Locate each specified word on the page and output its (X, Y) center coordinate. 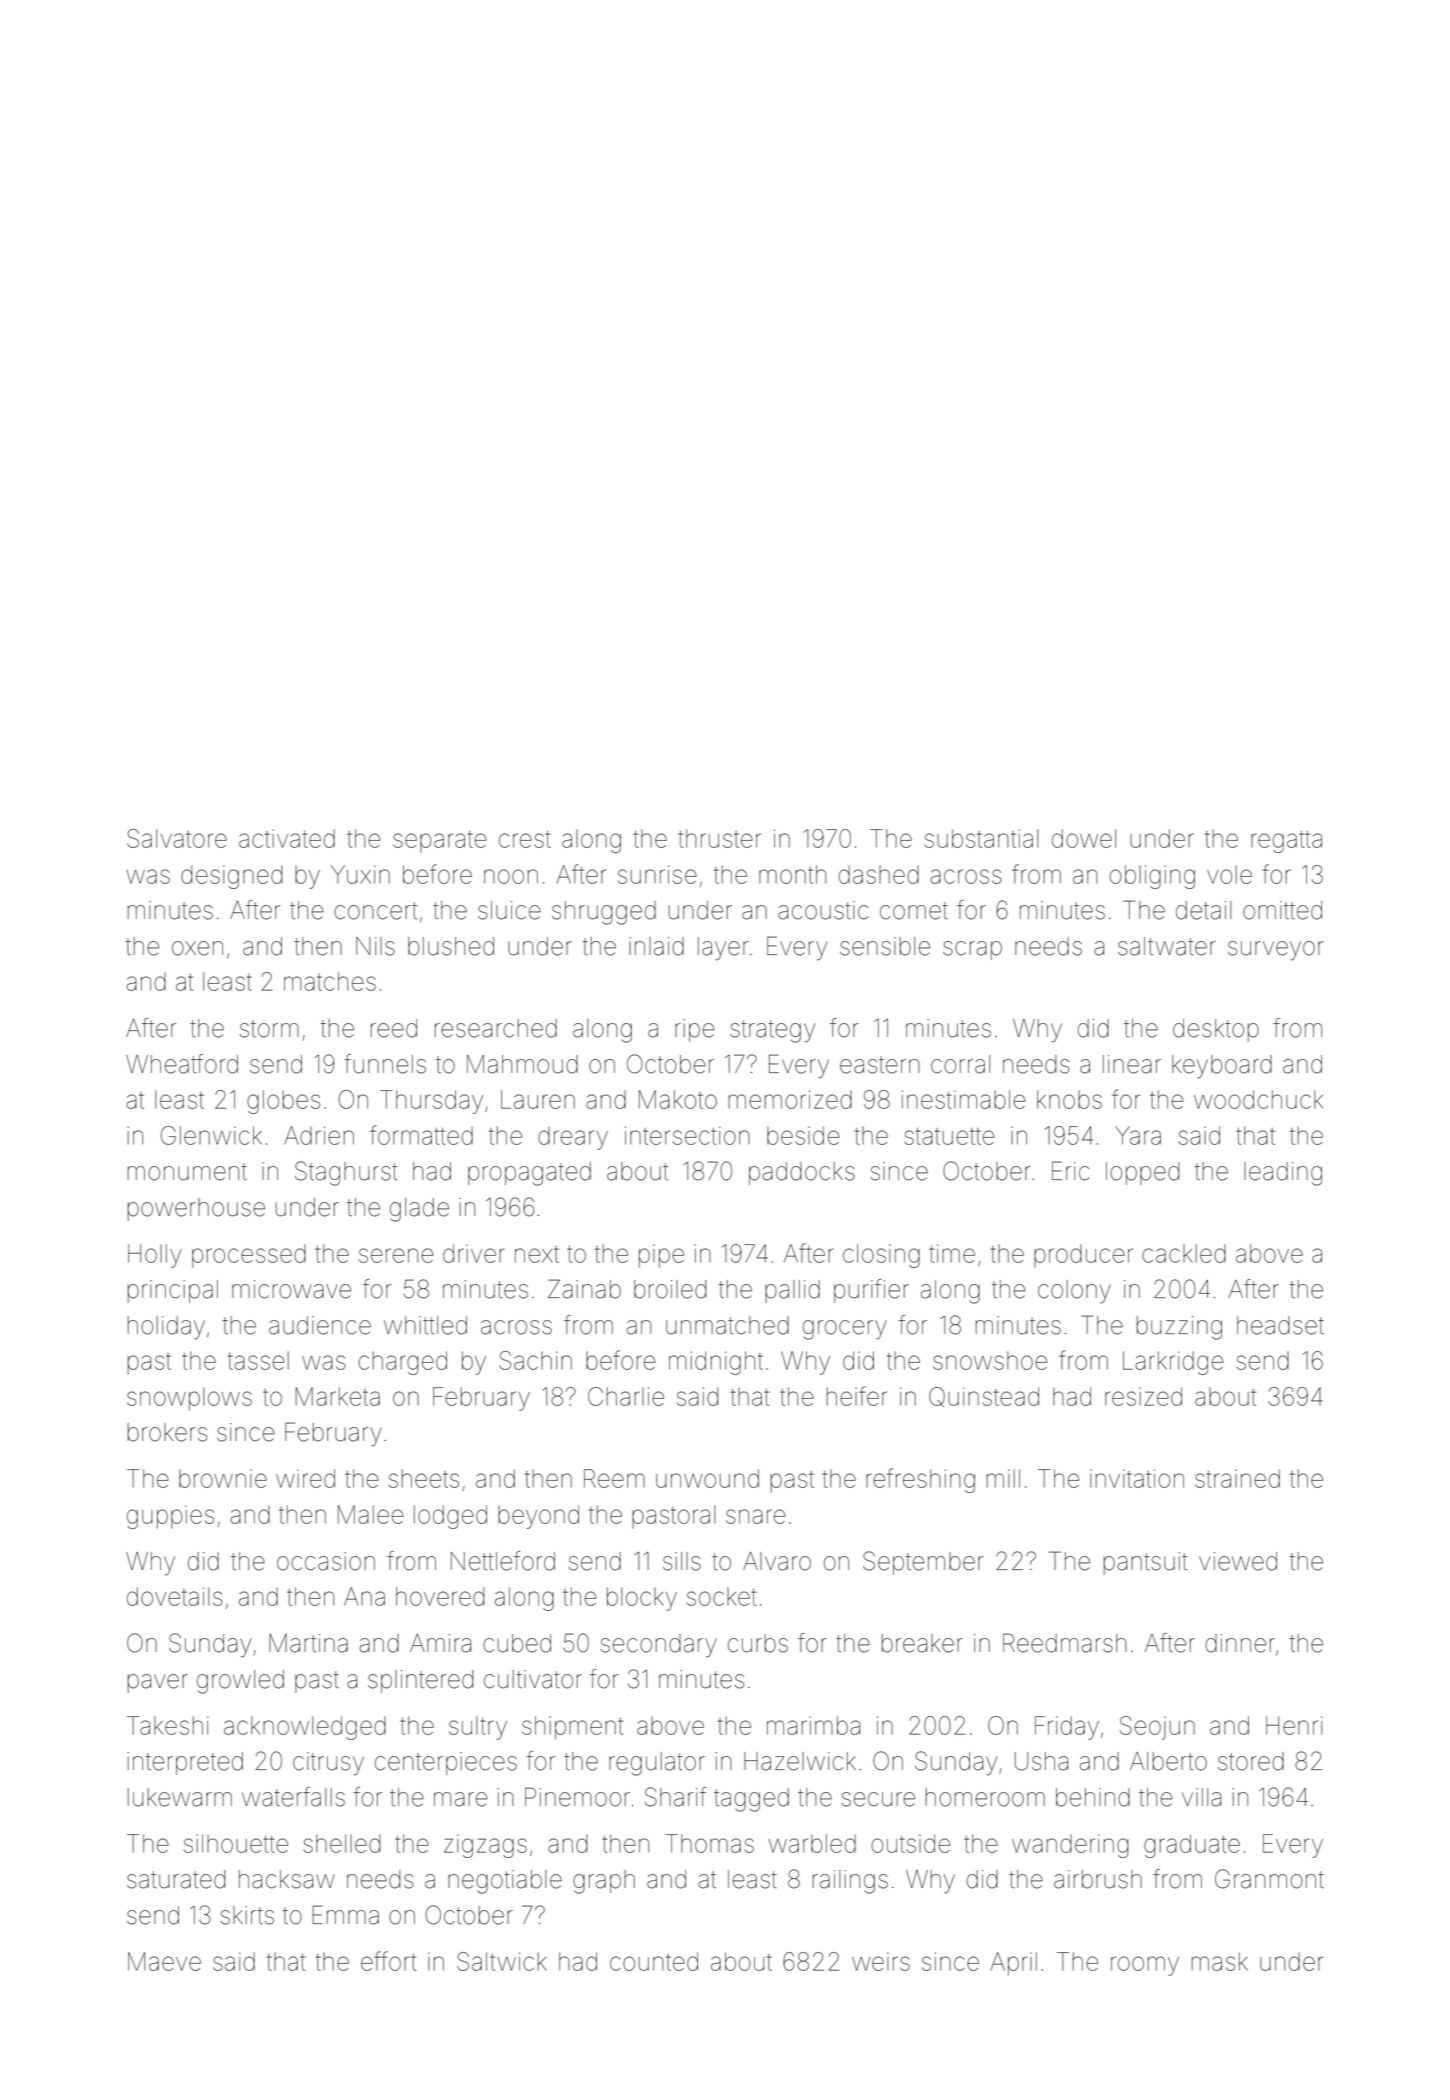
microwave (291, 1289)
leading (1283, 1174)
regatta (1286, 842)
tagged (751, 1800)
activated (287, 838)
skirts (247, 1915)
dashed (879, 874)
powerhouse (196, 1209)
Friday (1067, 1728)
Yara (1138, 1135)
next (537, 1254)
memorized (790, 1099)
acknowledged (305, 1728)
